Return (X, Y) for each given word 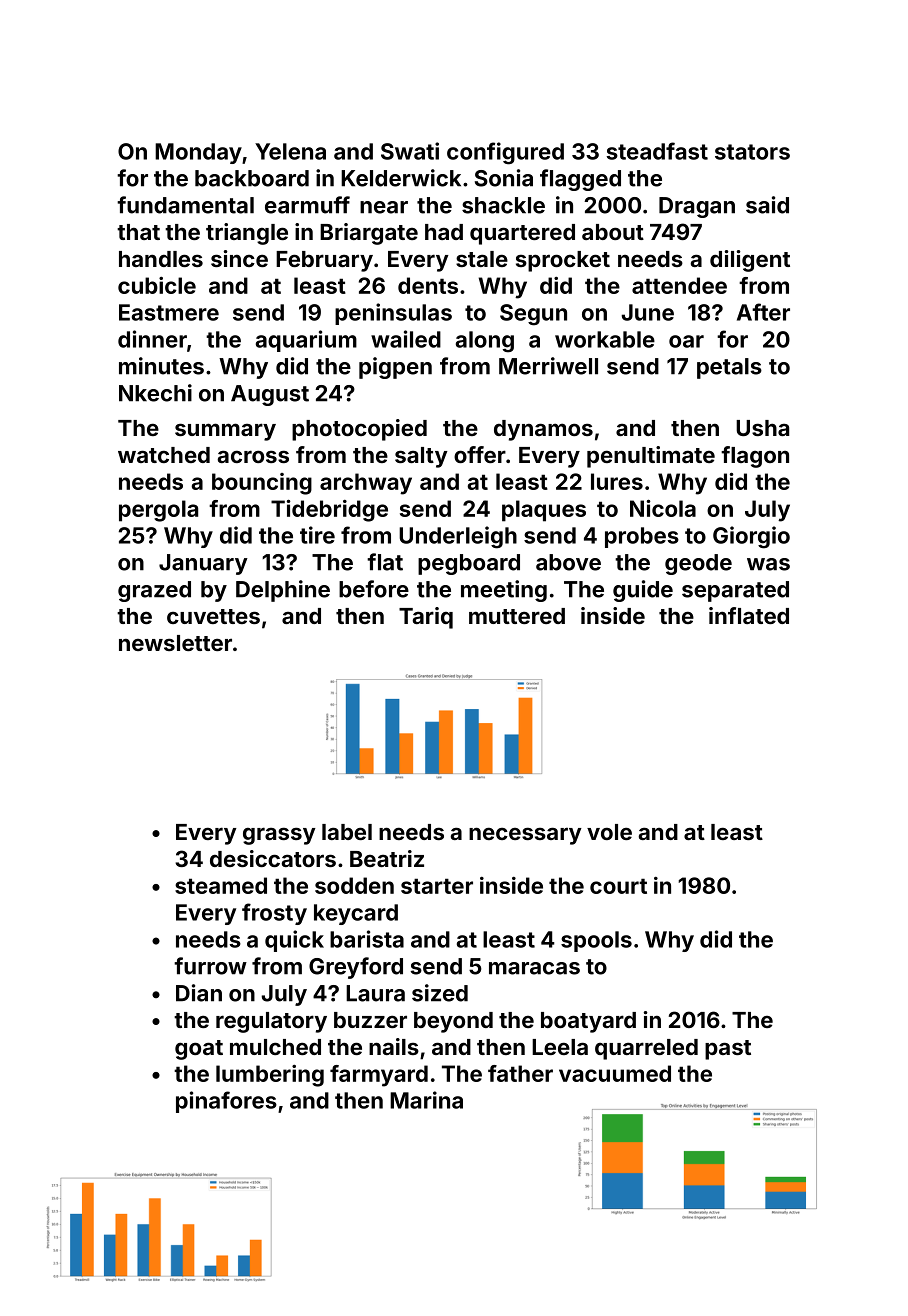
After (763, 312)
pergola (158, 511)
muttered (517, 616)
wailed (406, 339)
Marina (426, 1100)
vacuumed (615, 1073)
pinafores (226, 1102)
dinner (152, 339)
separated (735, 591)
